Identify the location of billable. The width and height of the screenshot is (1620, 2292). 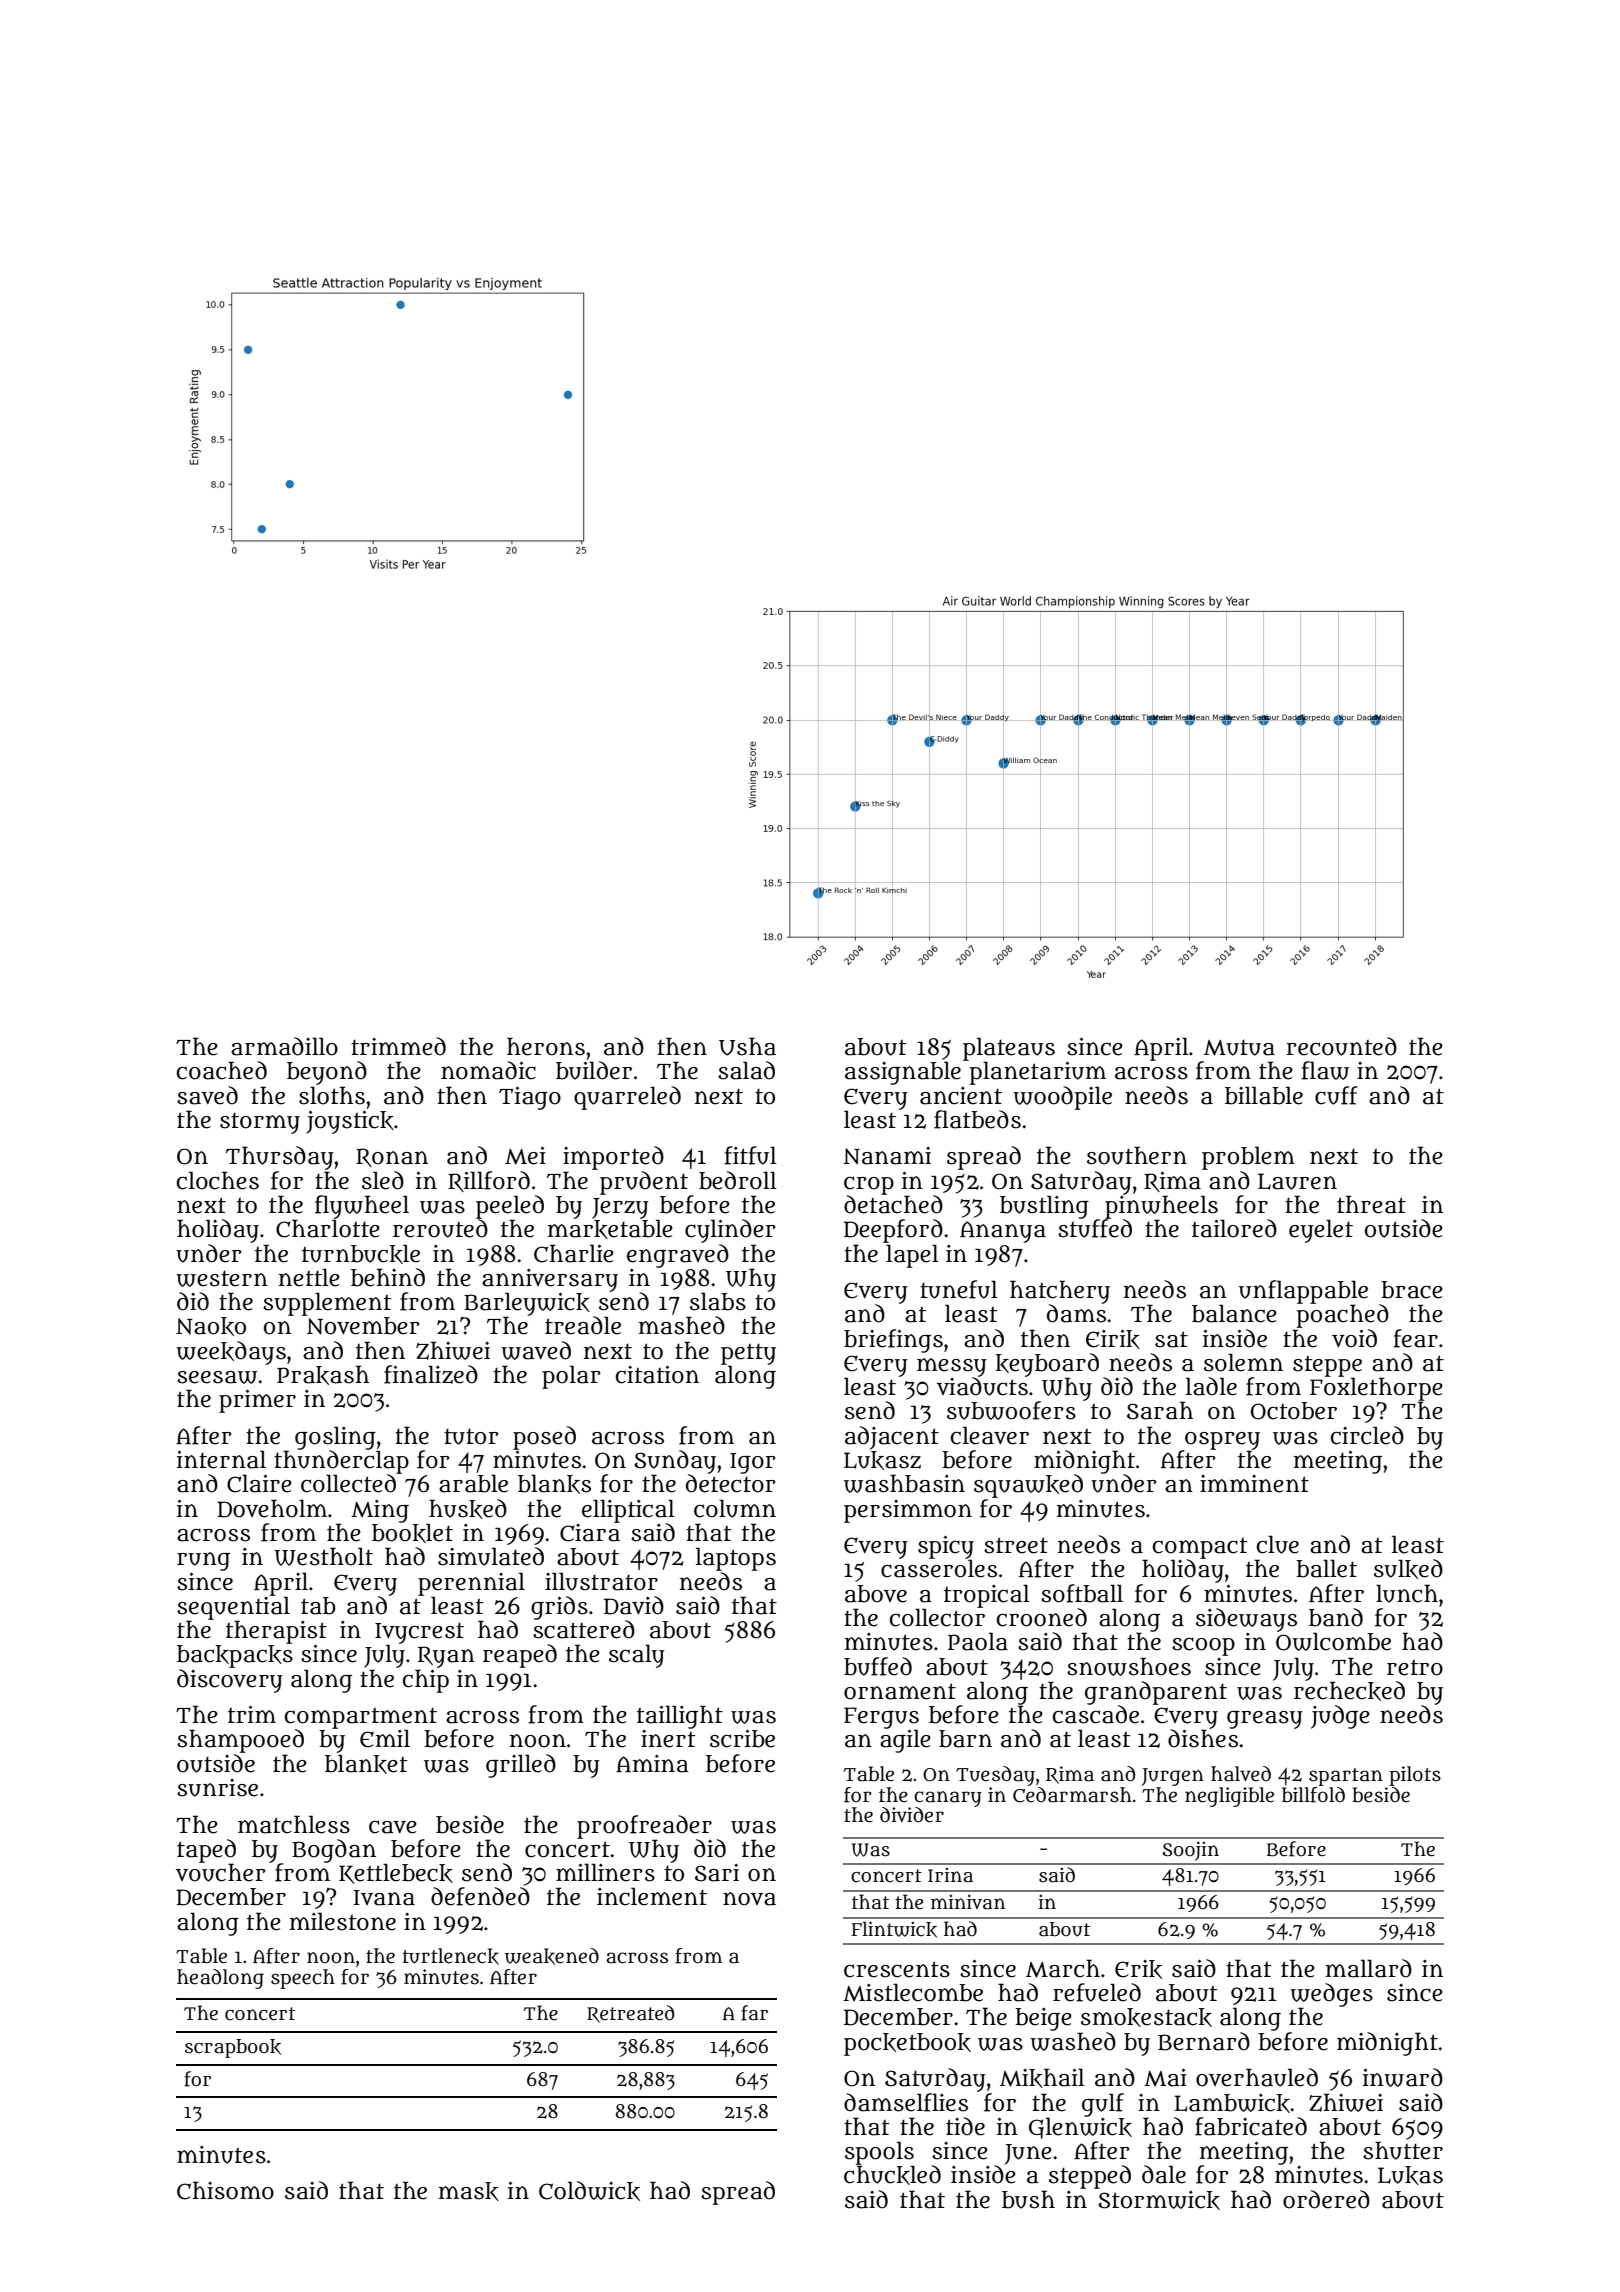
(1264, 1095).
